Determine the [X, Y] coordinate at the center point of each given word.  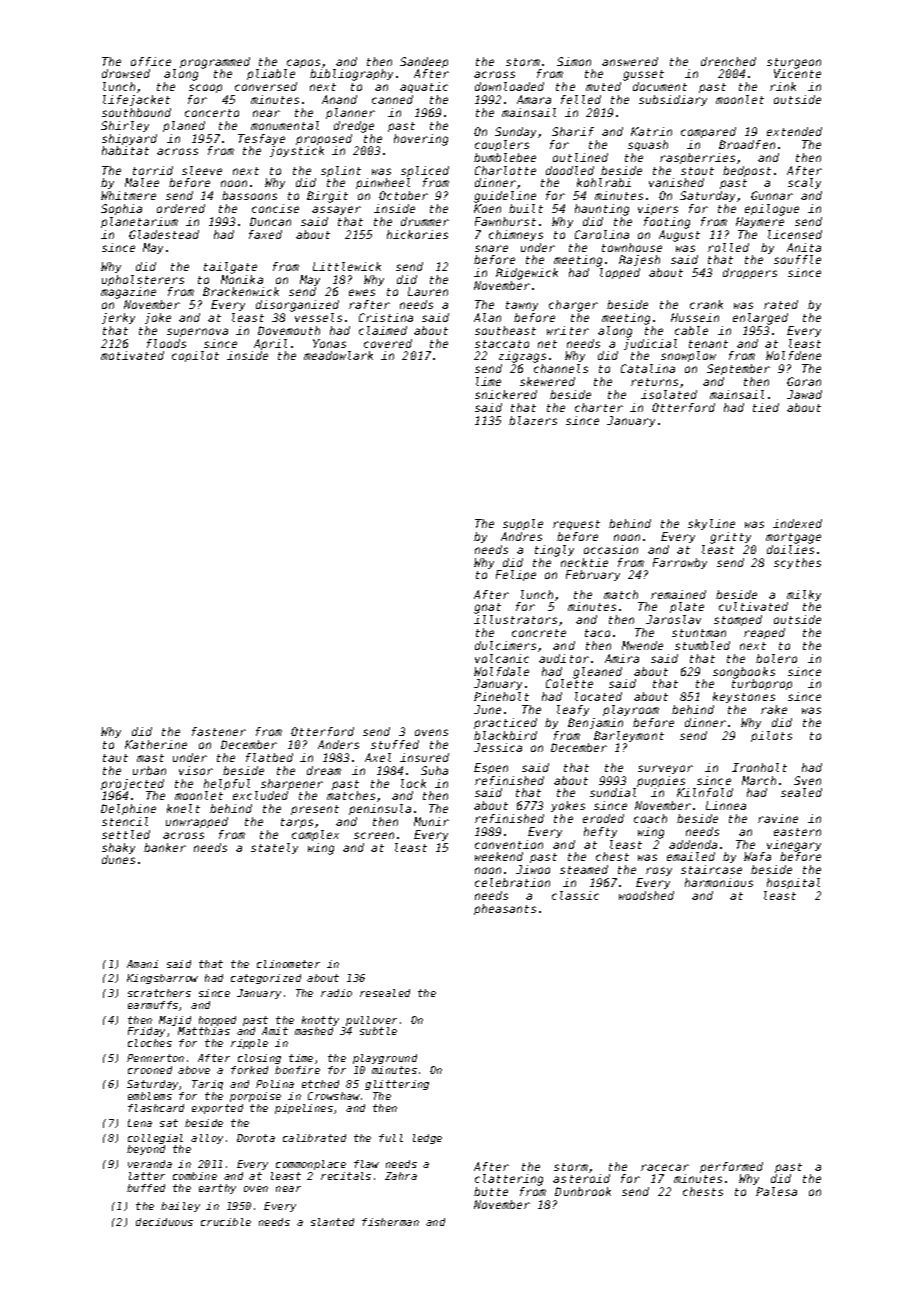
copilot [195, 356]
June [487, 709]
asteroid [581, 1178]
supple [523, 524]
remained [678, 594]
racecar [665, 1167]
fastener [219, 731]
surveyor [665, 769]
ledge [427, 1139]
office [151, 61]
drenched [728, 61]
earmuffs [153, 1005]
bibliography [351, 75]
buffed [146, 1188]
